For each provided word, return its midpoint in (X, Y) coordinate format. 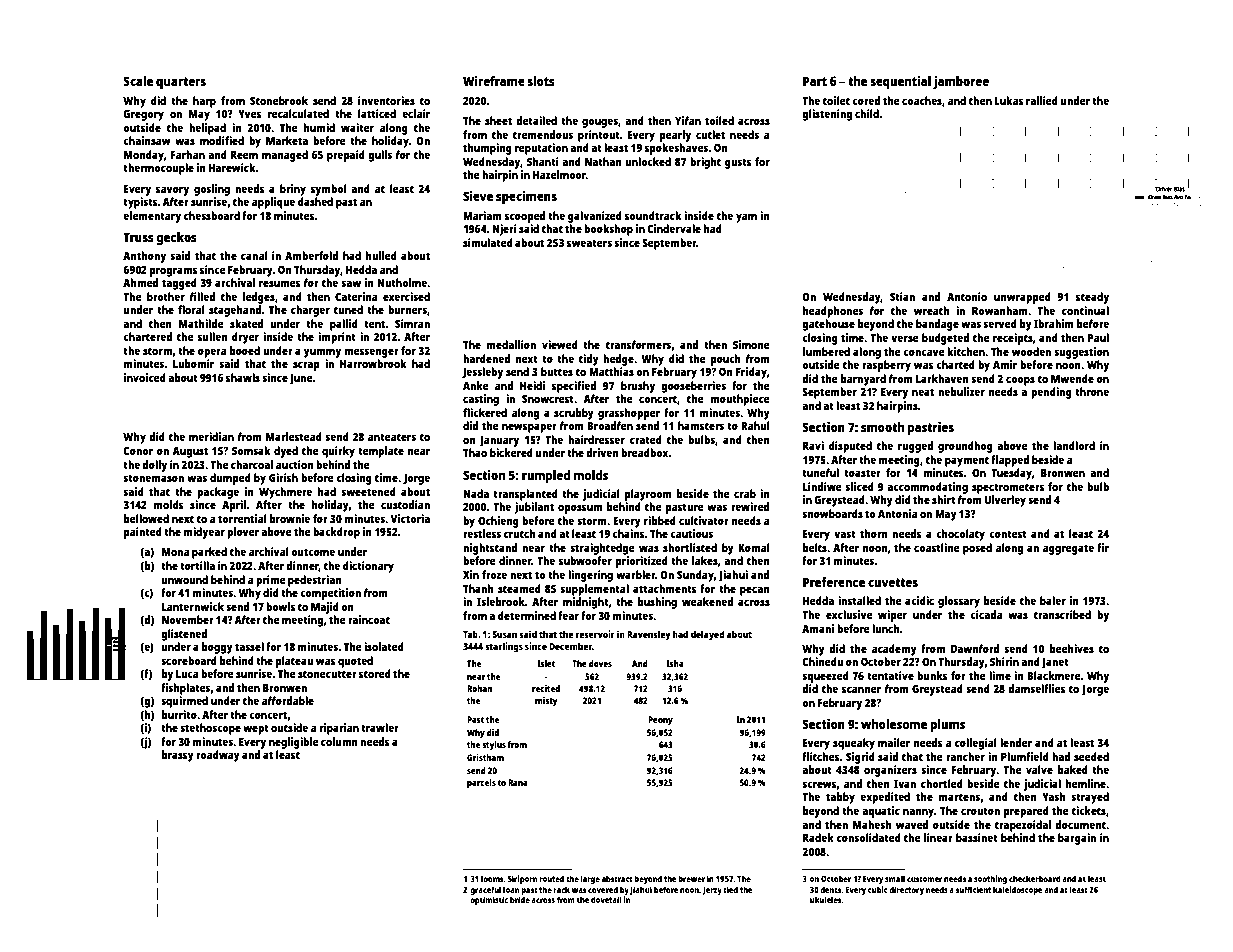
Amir (1005, 364)
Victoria (410, 518)
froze (494, 574)
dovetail (606, 899)
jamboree (961, 82)
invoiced (145, 377)
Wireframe (494, 81)
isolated (384, 646)
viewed (560, 344)
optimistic (489, 900)
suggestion (1081, 353)
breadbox (645, 452)
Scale (138, 81)
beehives (1072, 648)
